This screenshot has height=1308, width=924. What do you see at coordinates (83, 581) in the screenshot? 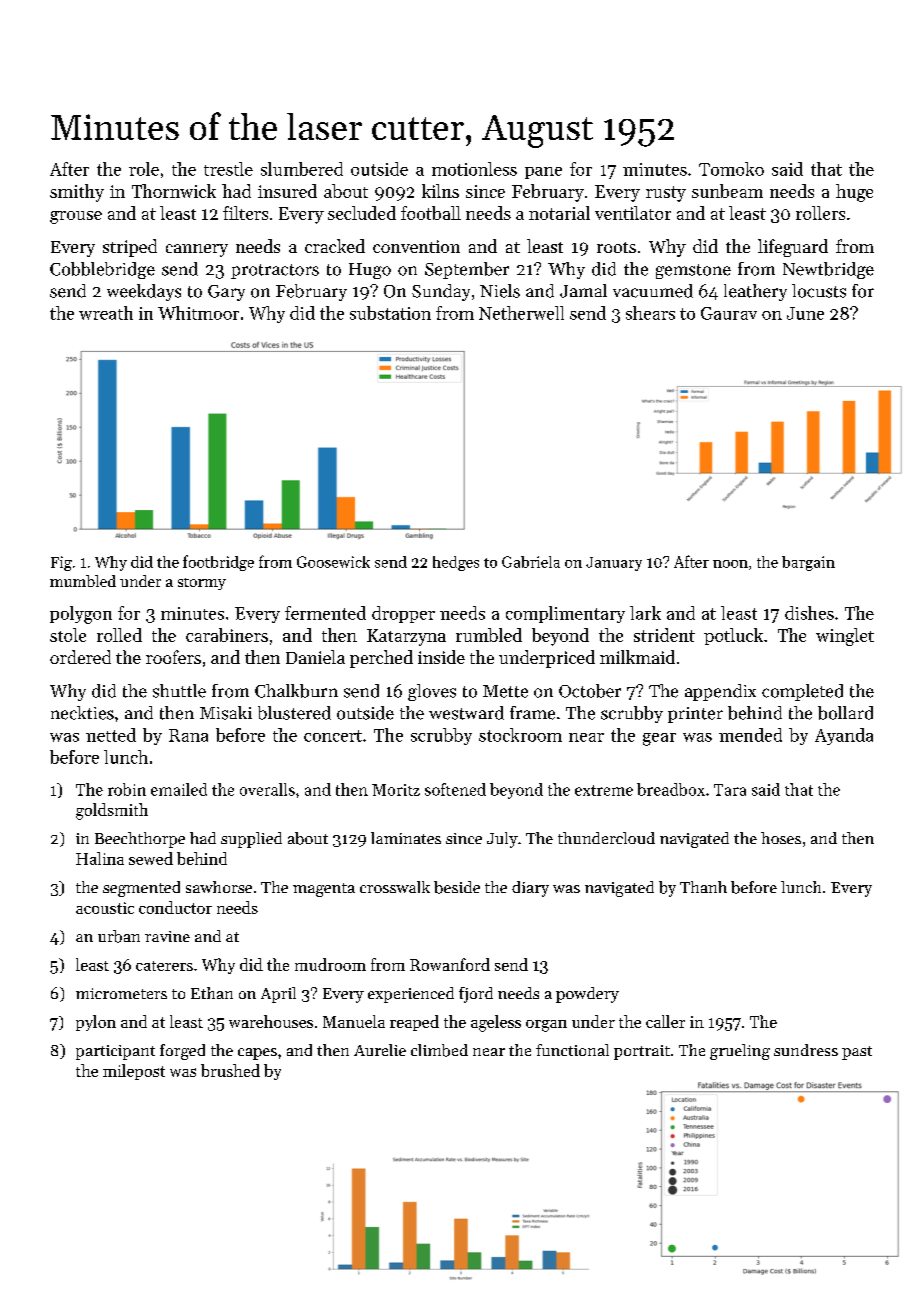
I see `mumbled` at bounding box center [83, 581].
